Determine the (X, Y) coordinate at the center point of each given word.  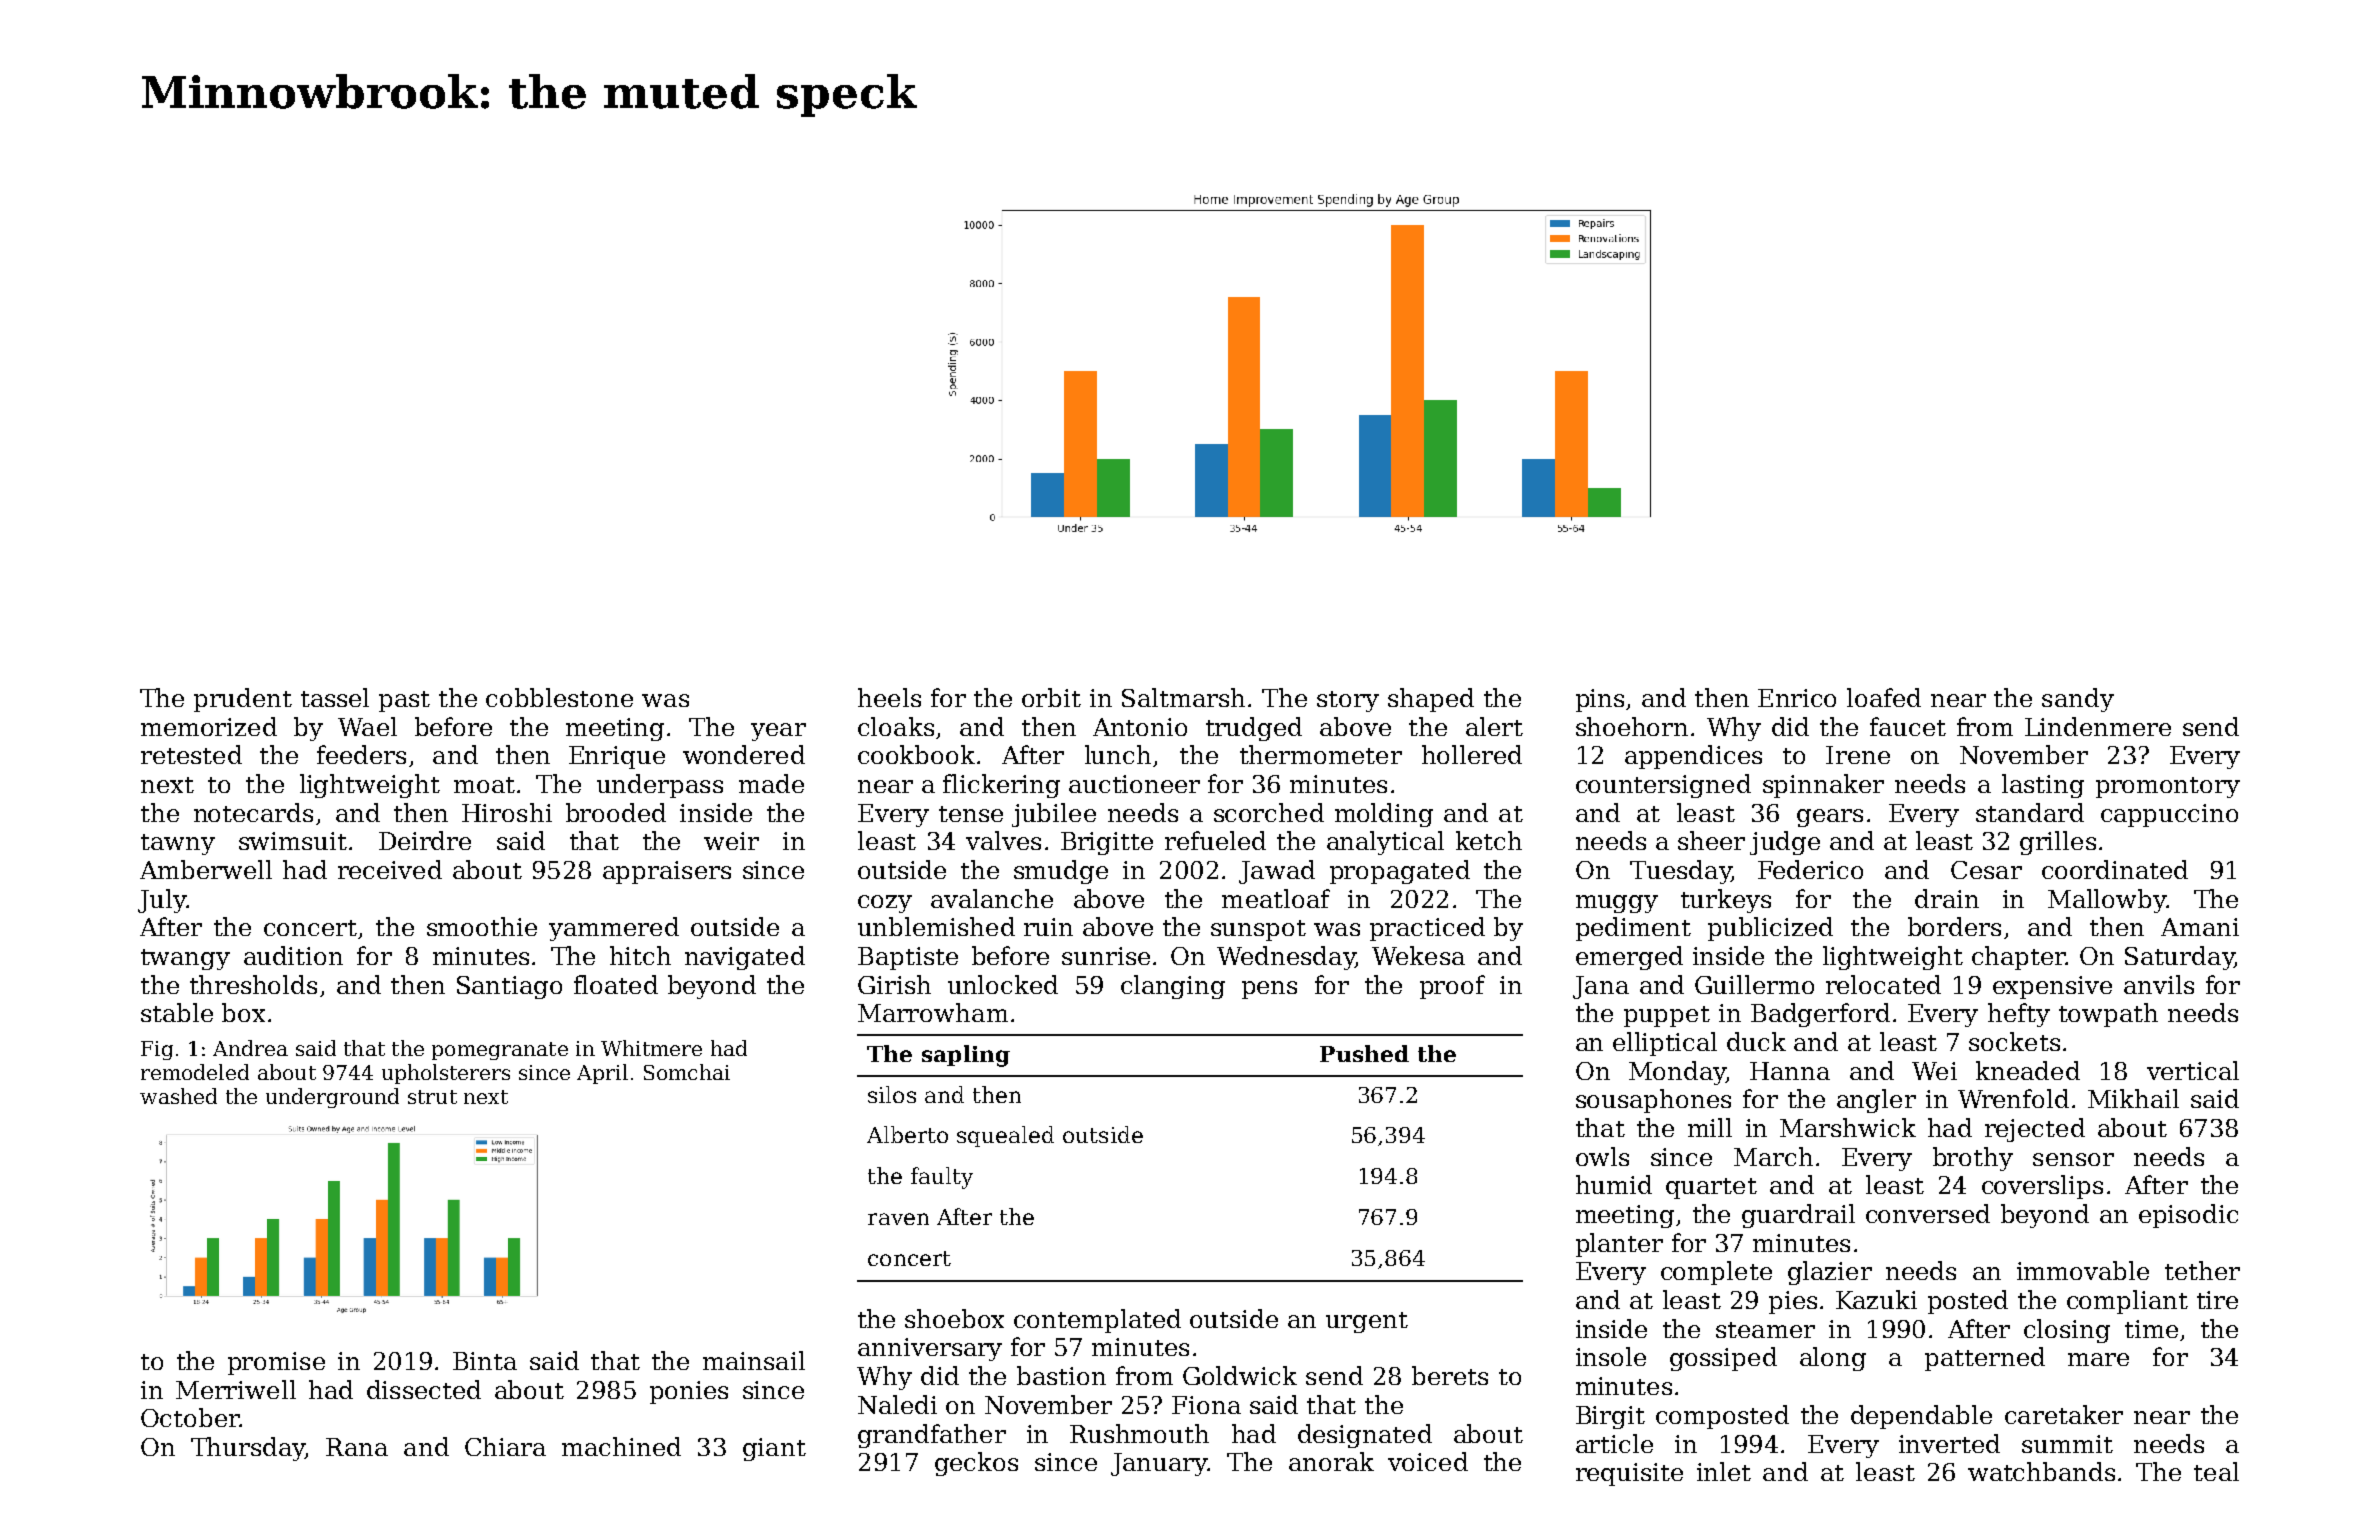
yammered (614, 929)
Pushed (1364, 1053)
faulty (942, 1178)
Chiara (505, 1446)
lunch (1118, 754)
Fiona (1206, 1405)
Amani (2200, 927)
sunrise (1106, 956)
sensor (2073, 1159)
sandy (2078, 700)
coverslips (2042, 1187)
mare (2098, 1359)
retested (191, 754)
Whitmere (651, 1048)
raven (898, 1219)
